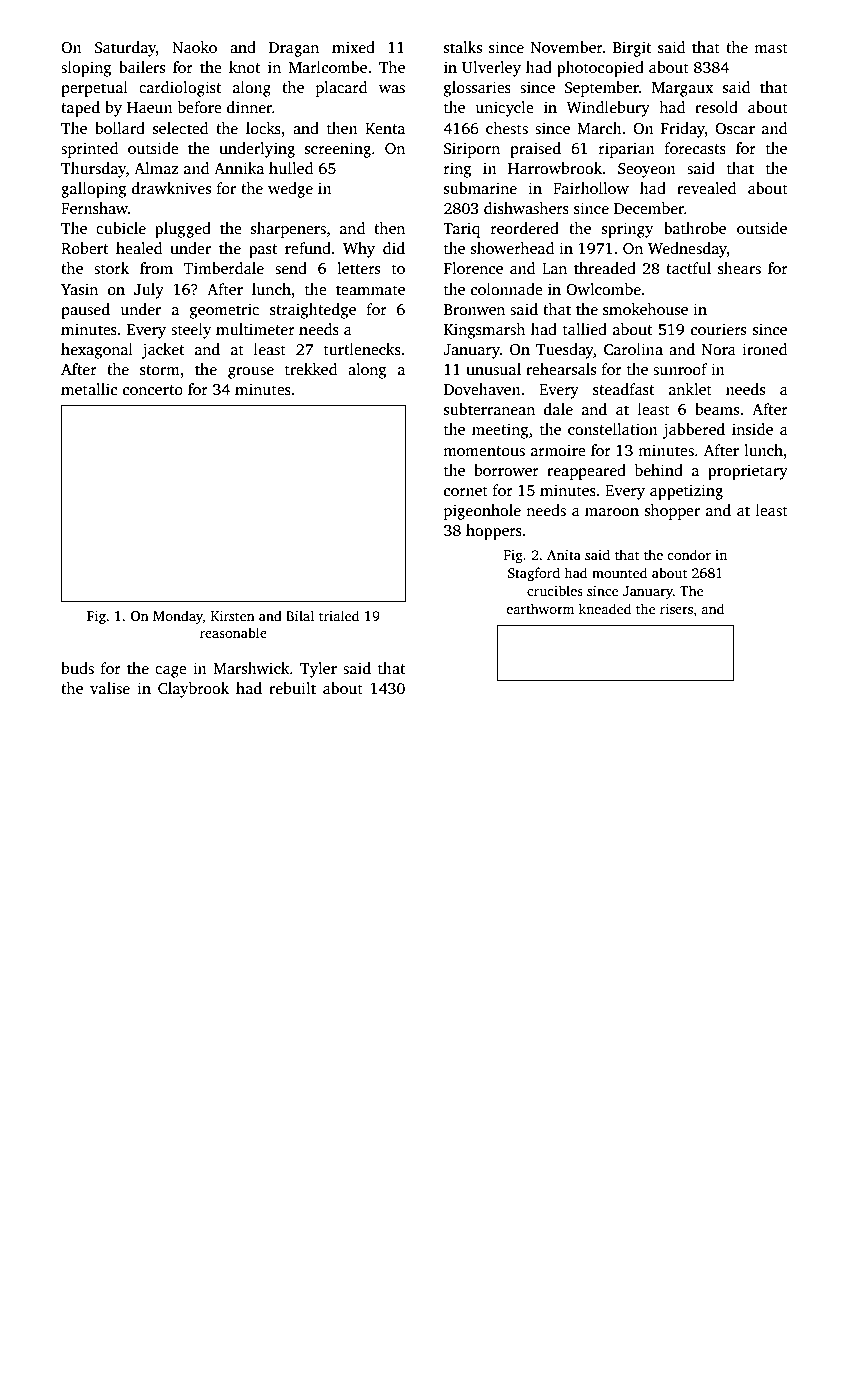 This document has width=849, height=1400. What do you see at coordinates (771, 48) in the document?
I see `mast` at bounding box center [771, 48].
